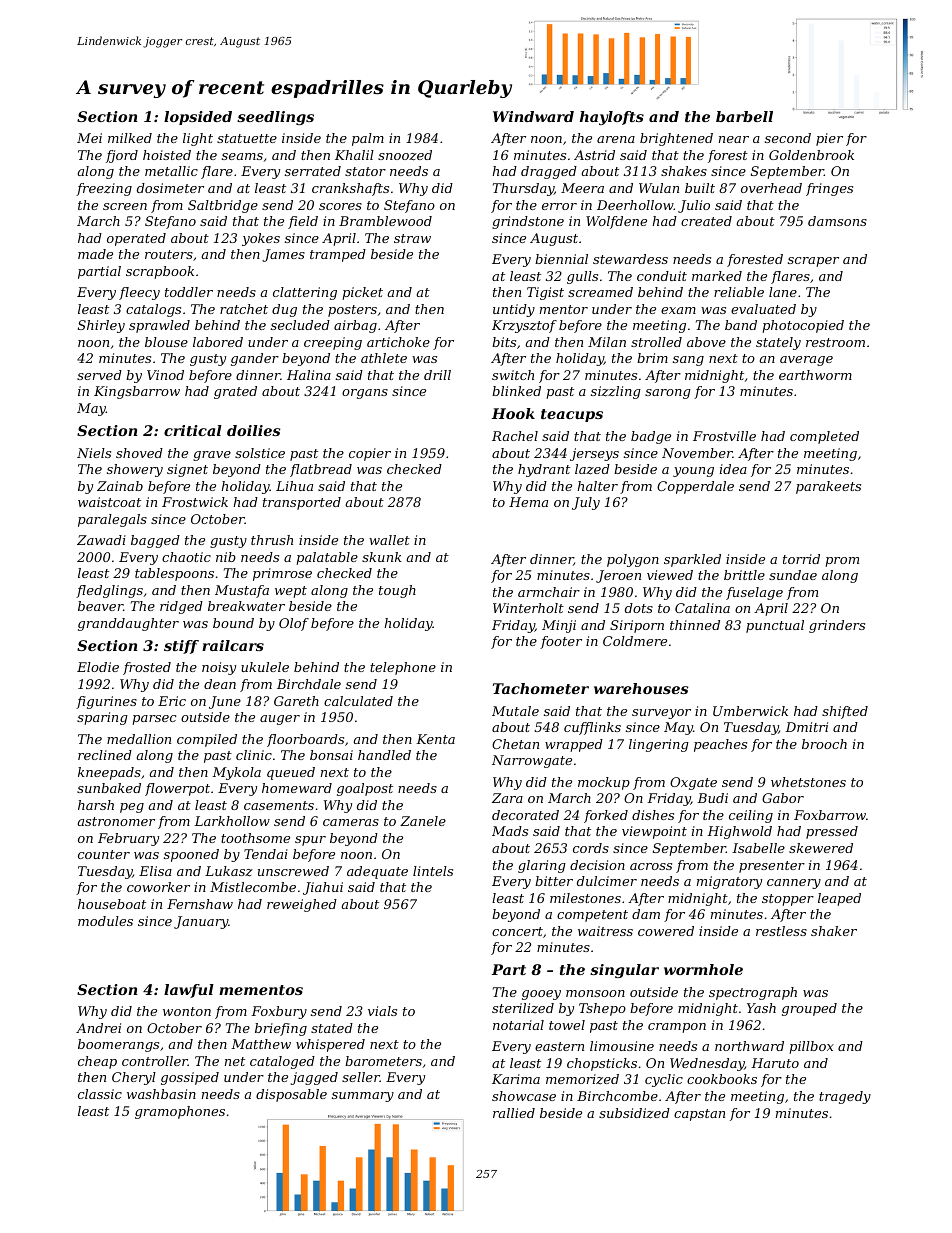  What do you see at coordinates (181, 647) in the document?
I see `stiff` at bounding box center [181, 647].
